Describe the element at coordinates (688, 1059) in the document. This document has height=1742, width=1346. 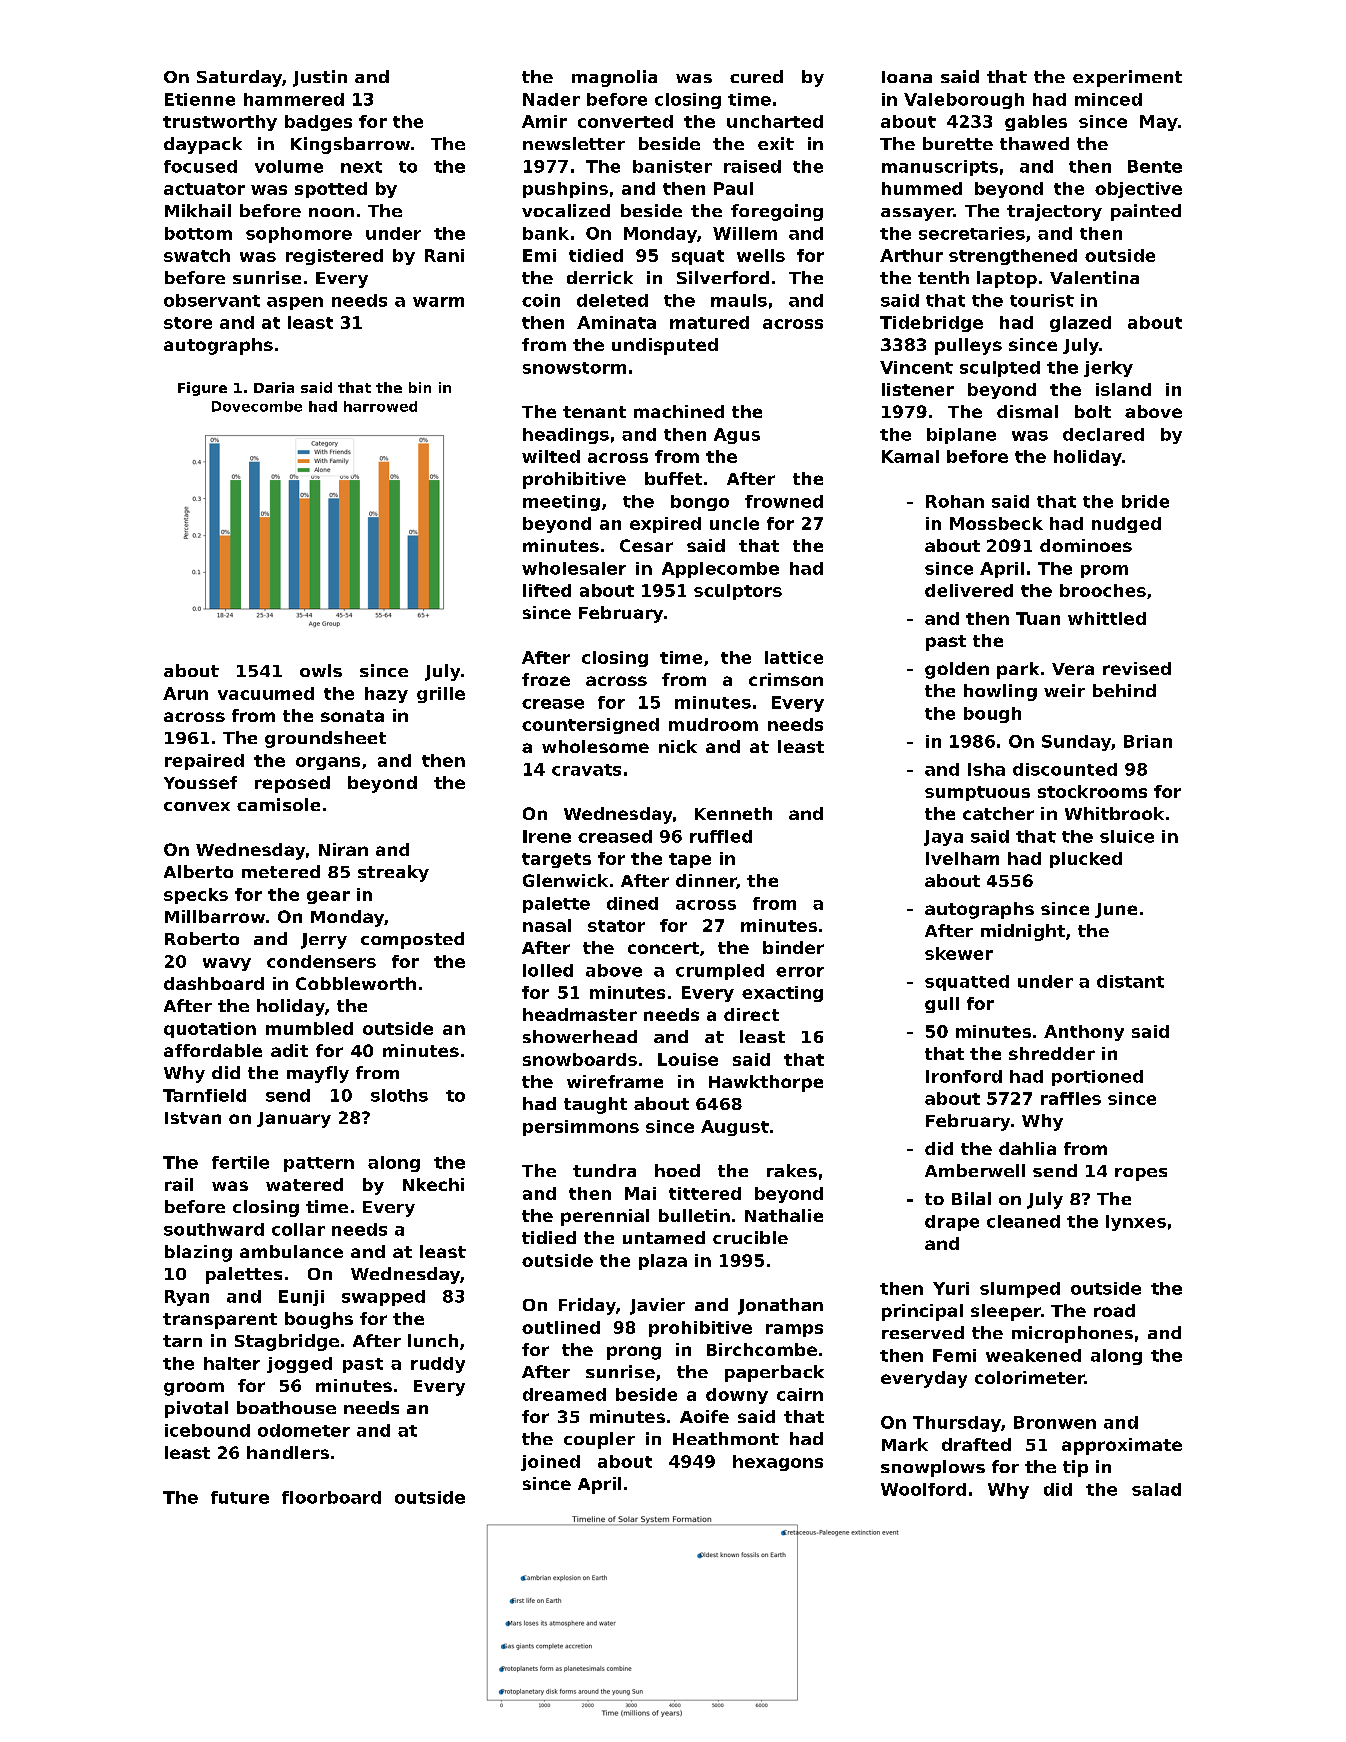
I see `Louise` at that location.
